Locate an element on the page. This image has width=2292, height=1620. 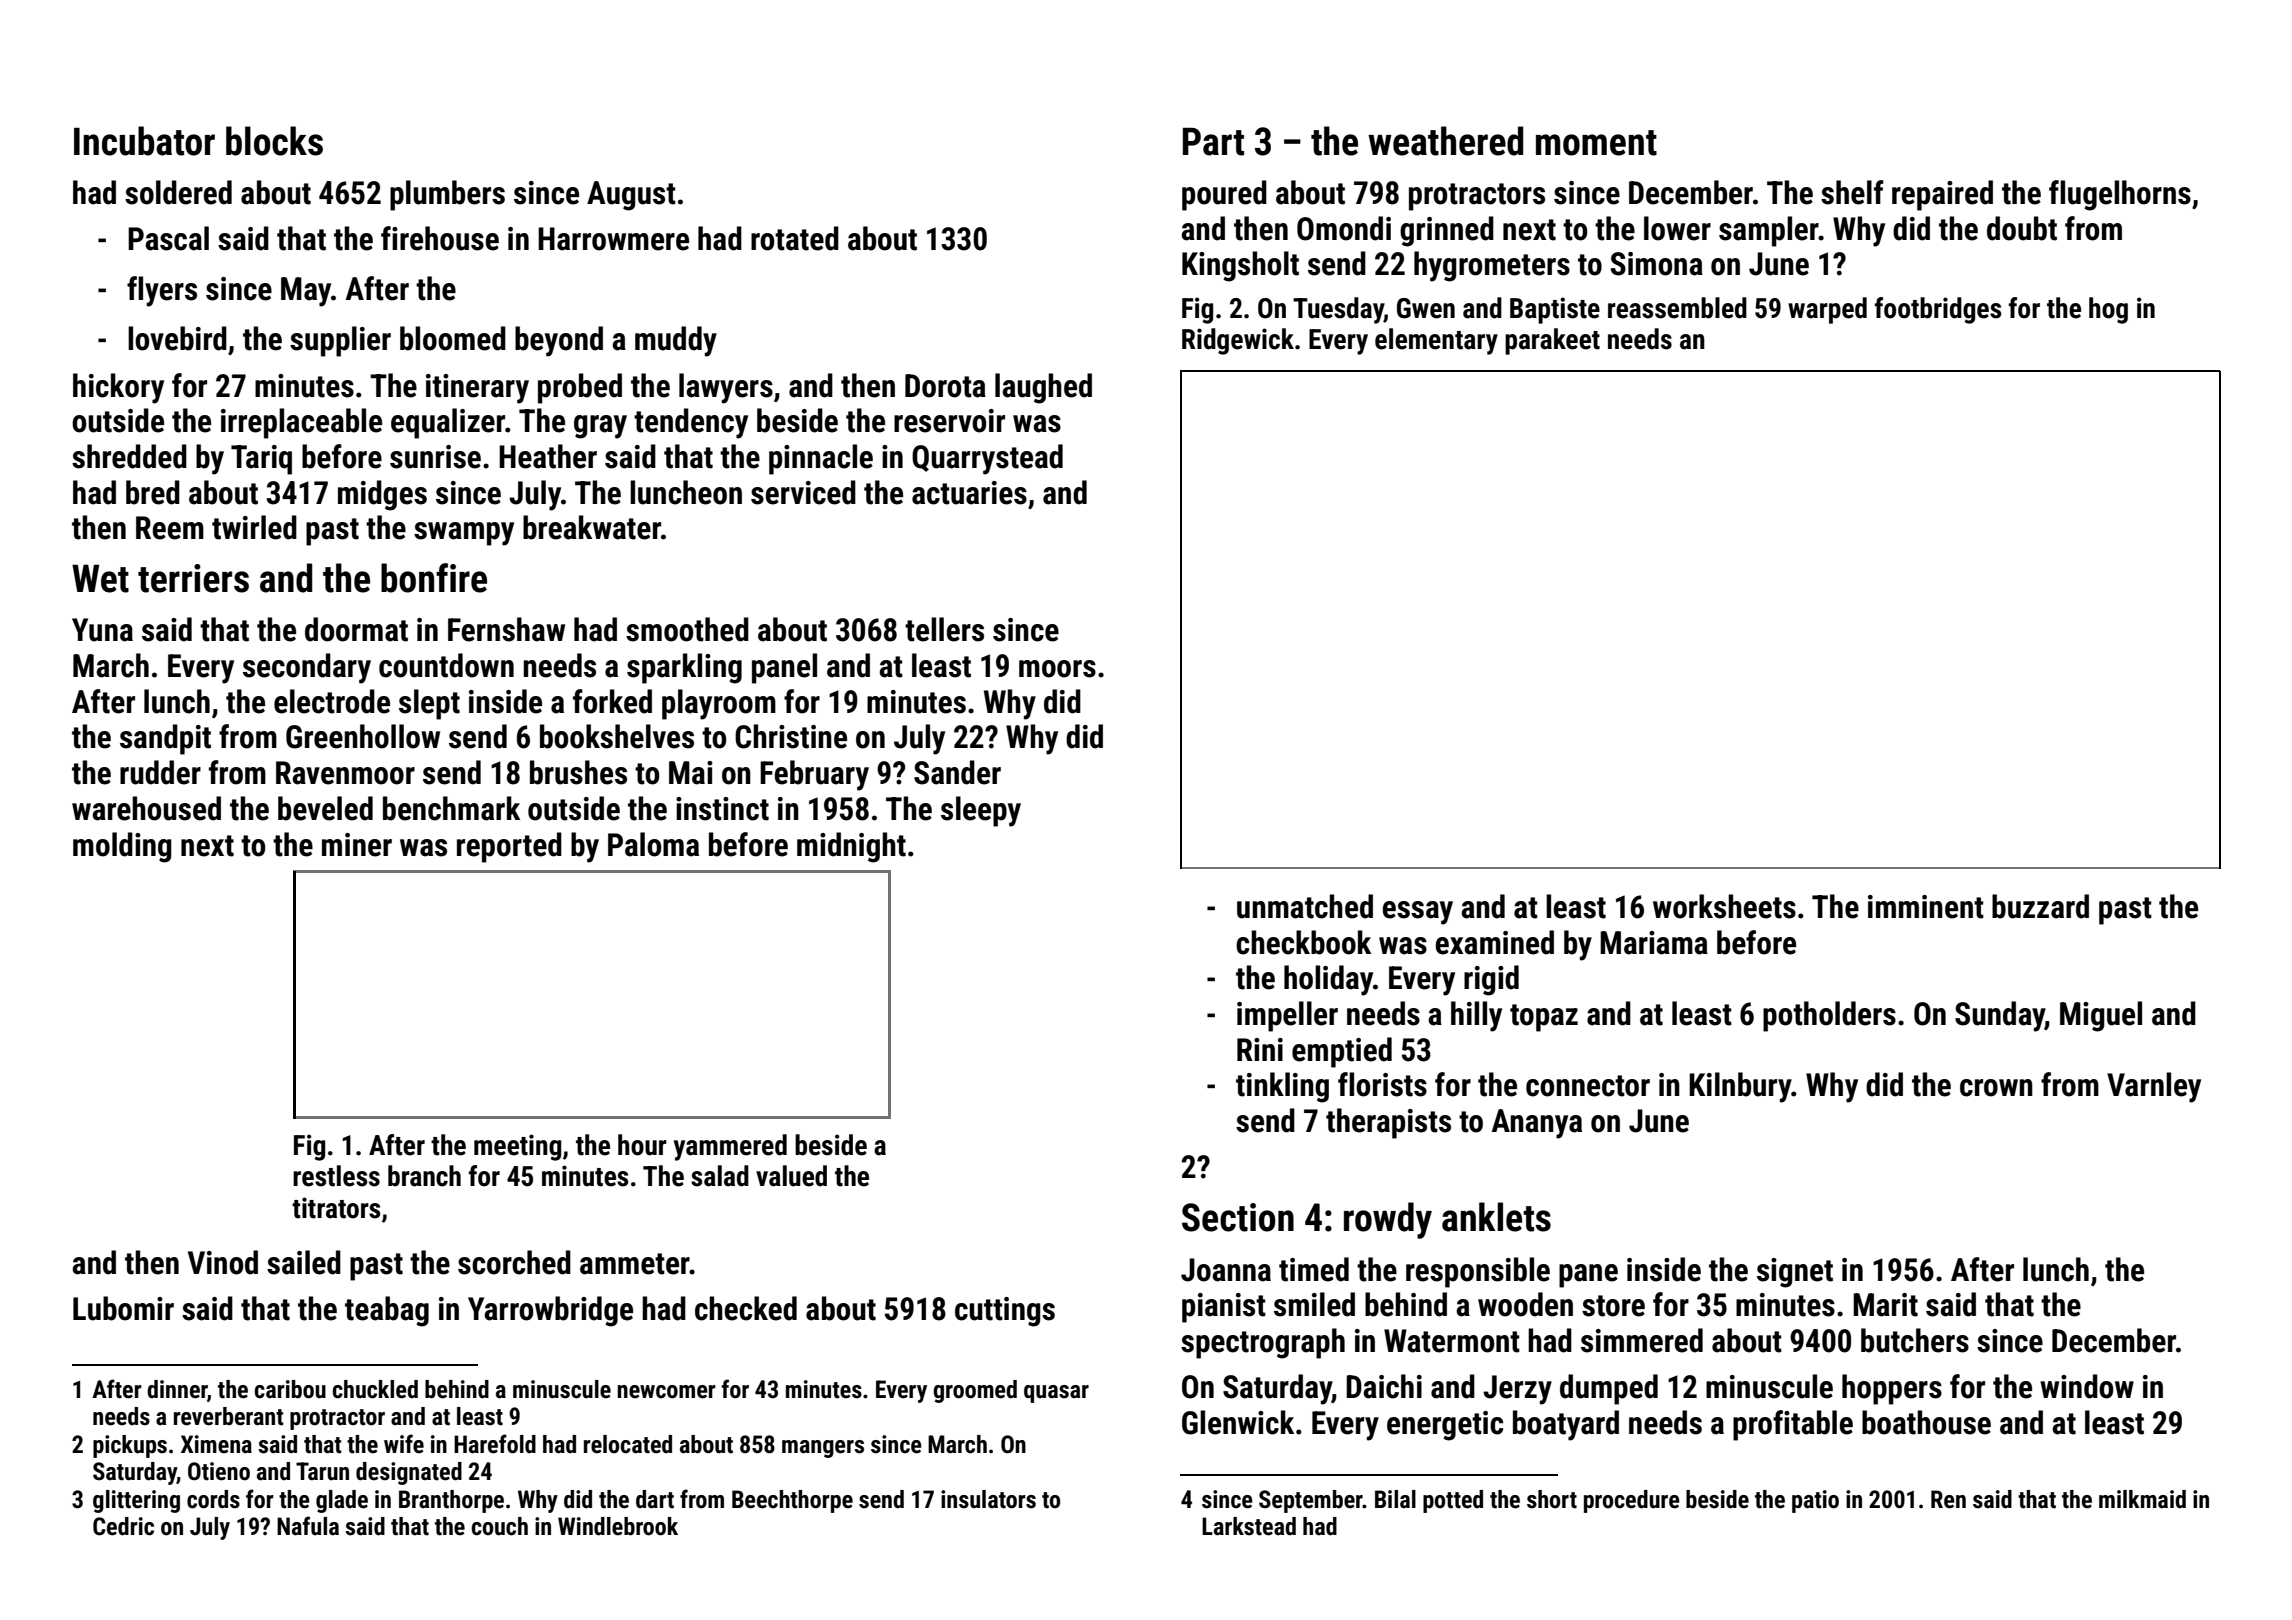
flugelhorns is located at coordinates (2120, 195).
